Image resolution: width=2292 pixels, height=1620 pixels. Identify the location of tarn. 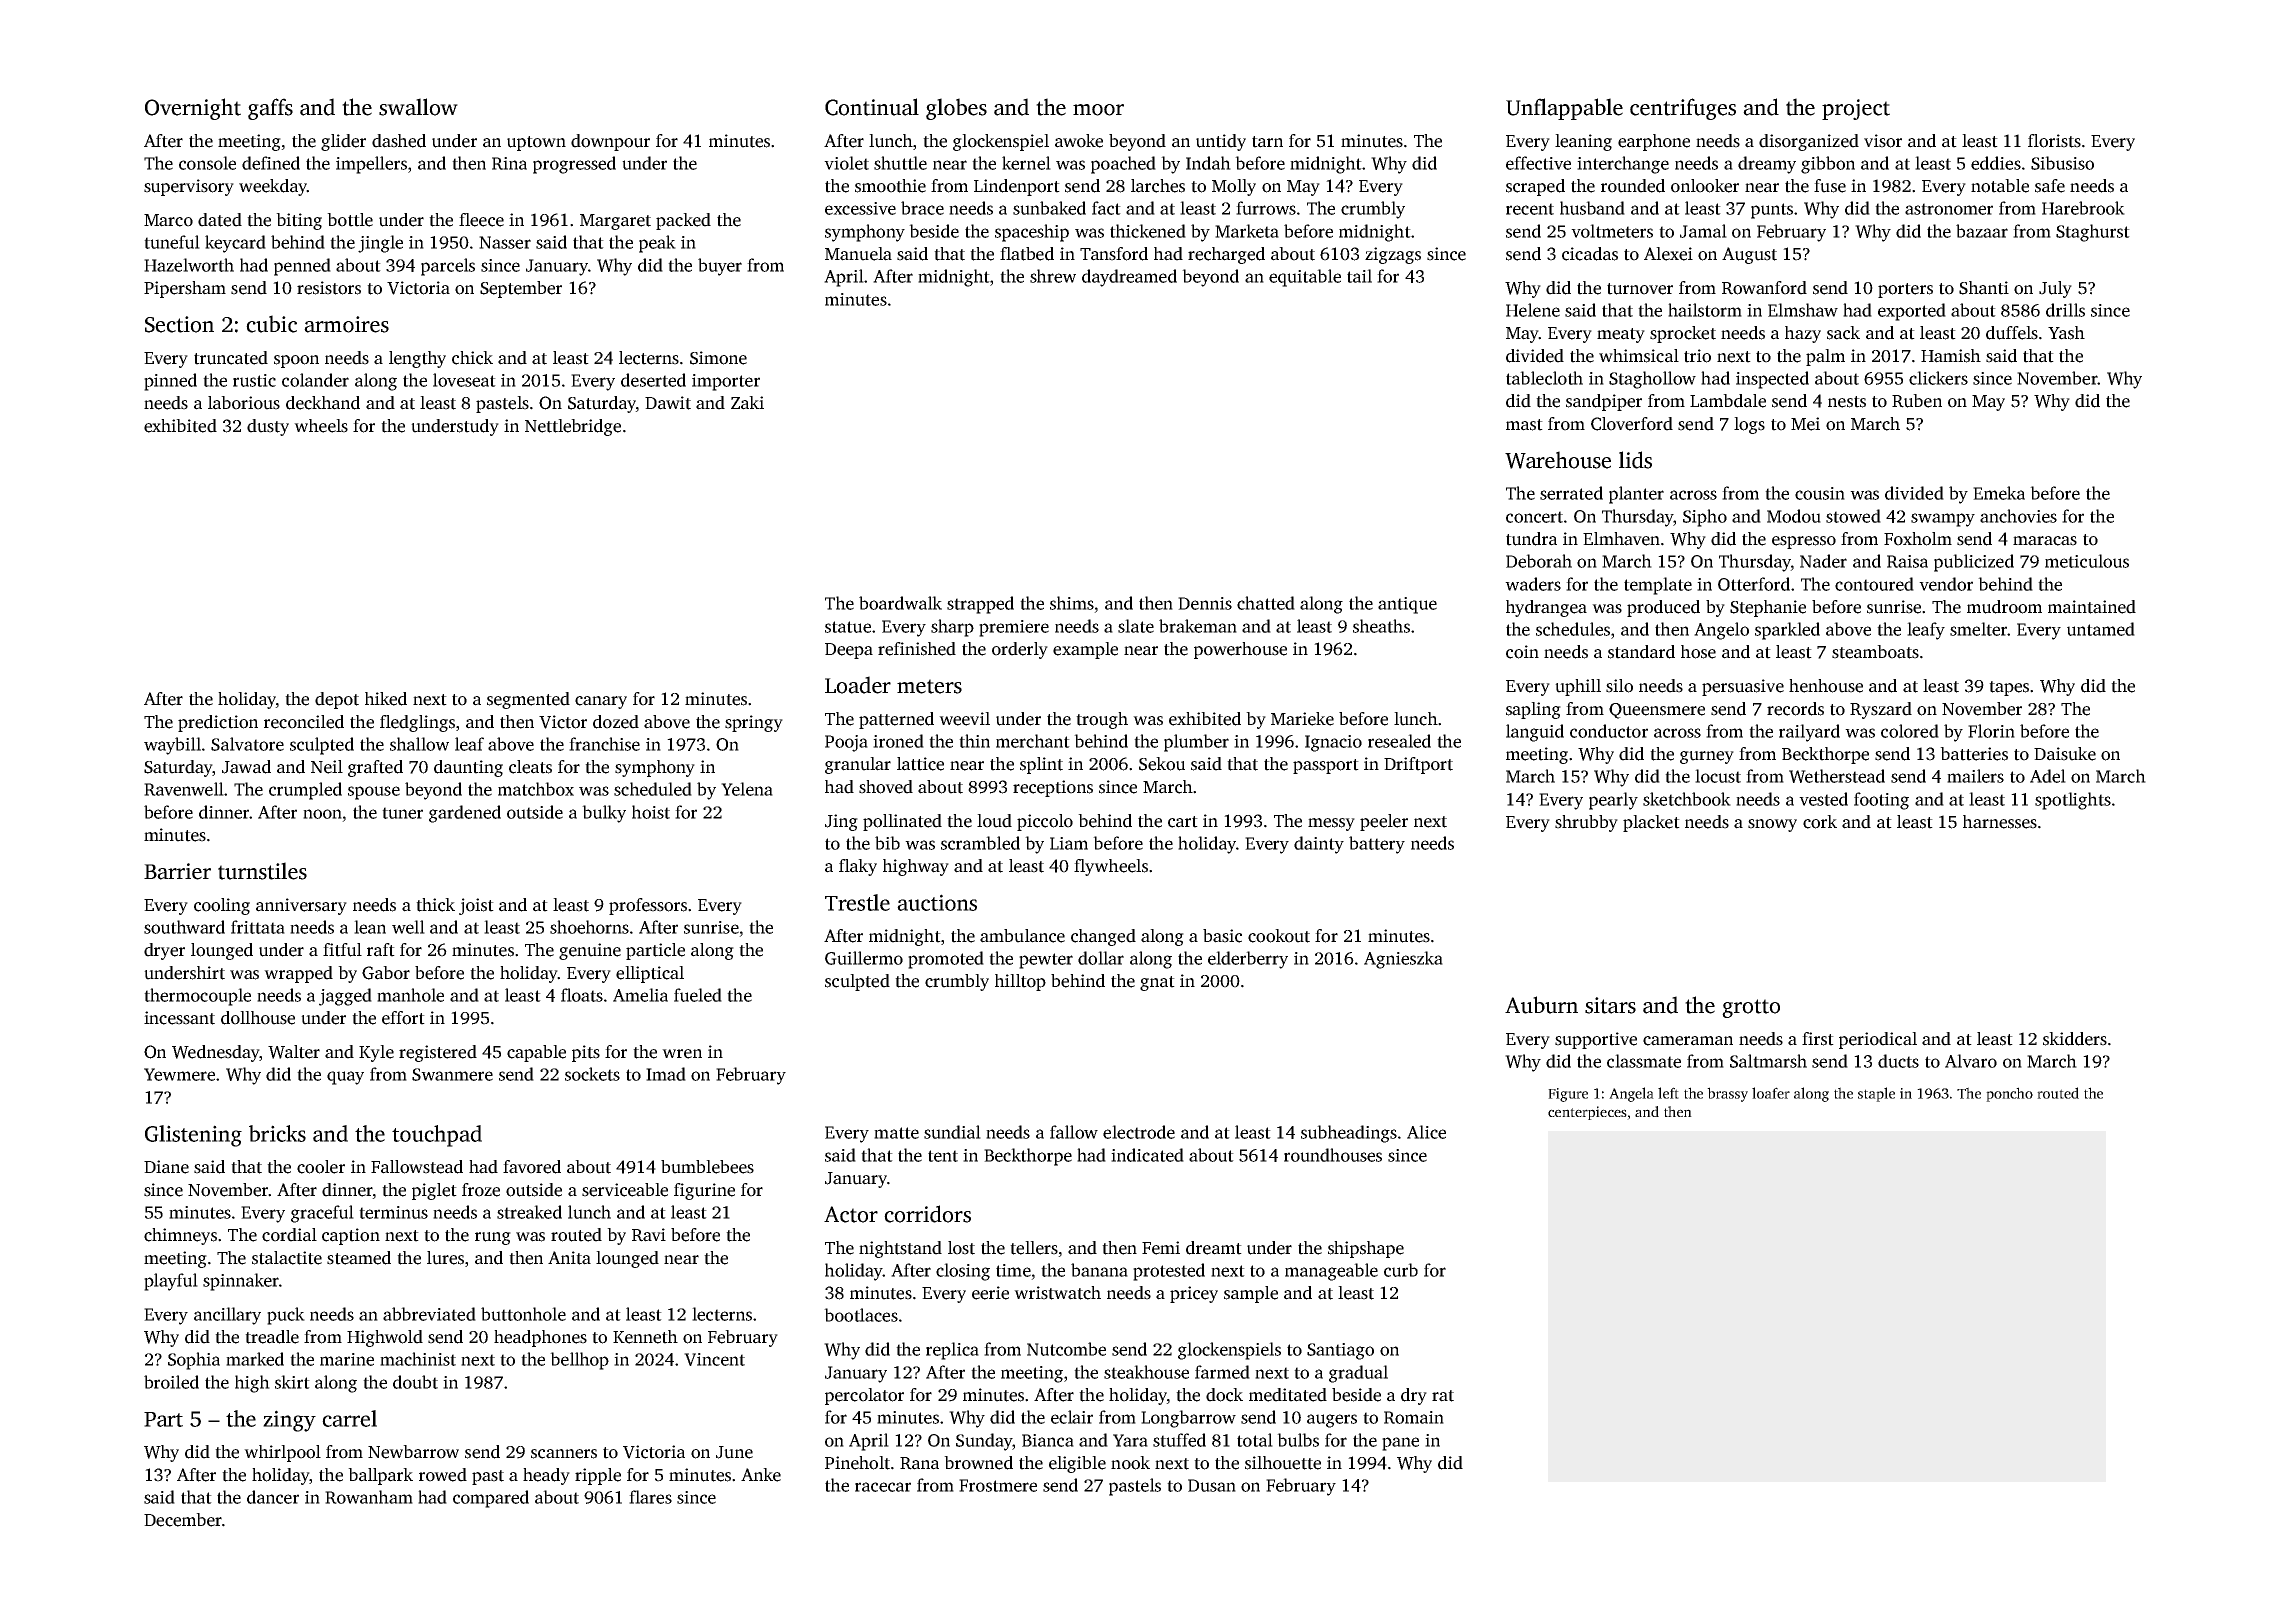
(1267, 142).
